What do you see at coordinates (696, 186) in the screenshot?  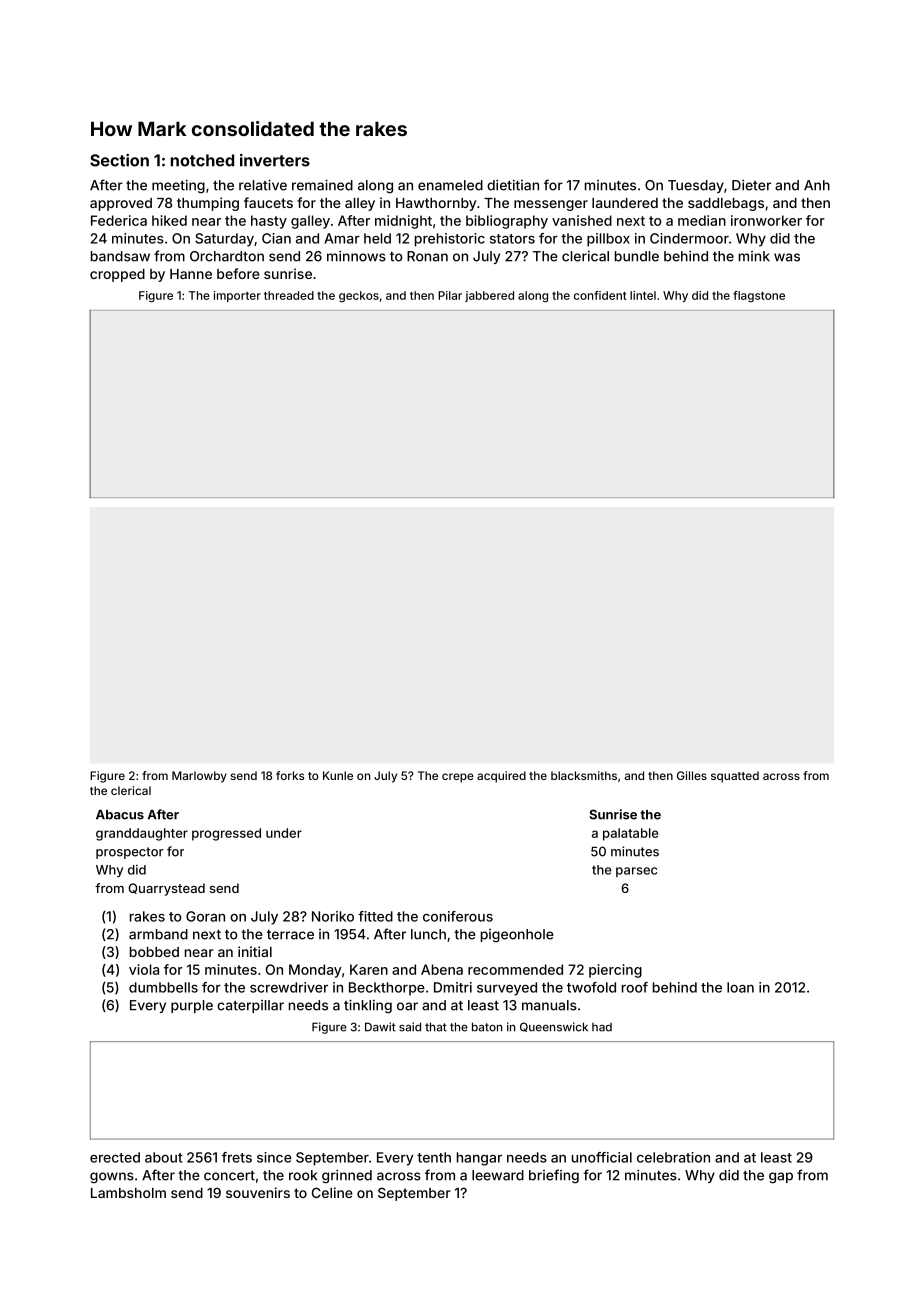 I see `Tuesday` at bounding box center [696, 186].
